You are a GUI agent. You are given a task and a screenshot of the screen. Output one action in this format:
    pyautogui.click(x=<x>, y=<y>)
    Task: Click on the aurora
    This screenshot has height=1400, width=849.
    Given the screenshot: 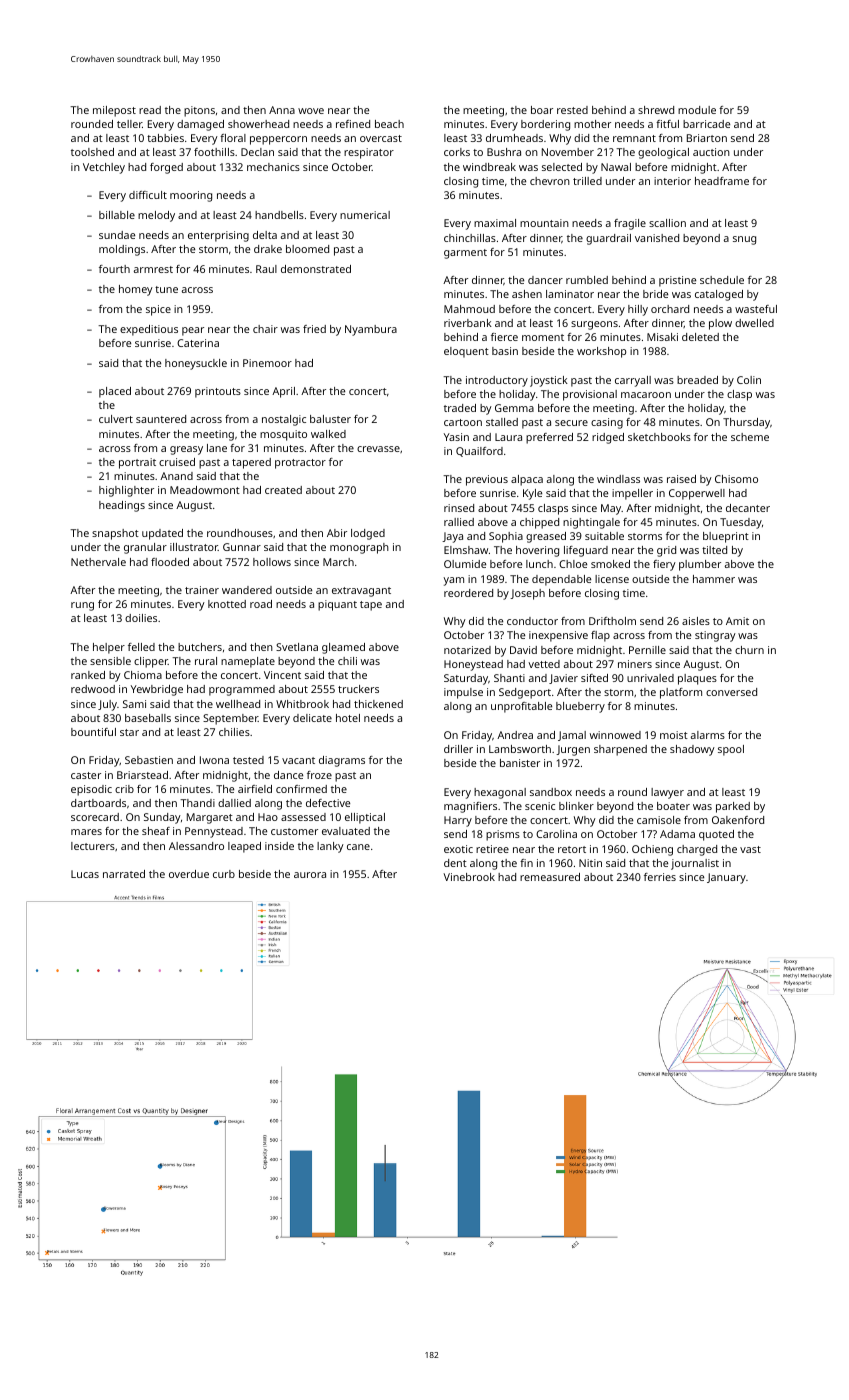 What is the action you would take?
    pyautogui.click(x=310, y=875)
